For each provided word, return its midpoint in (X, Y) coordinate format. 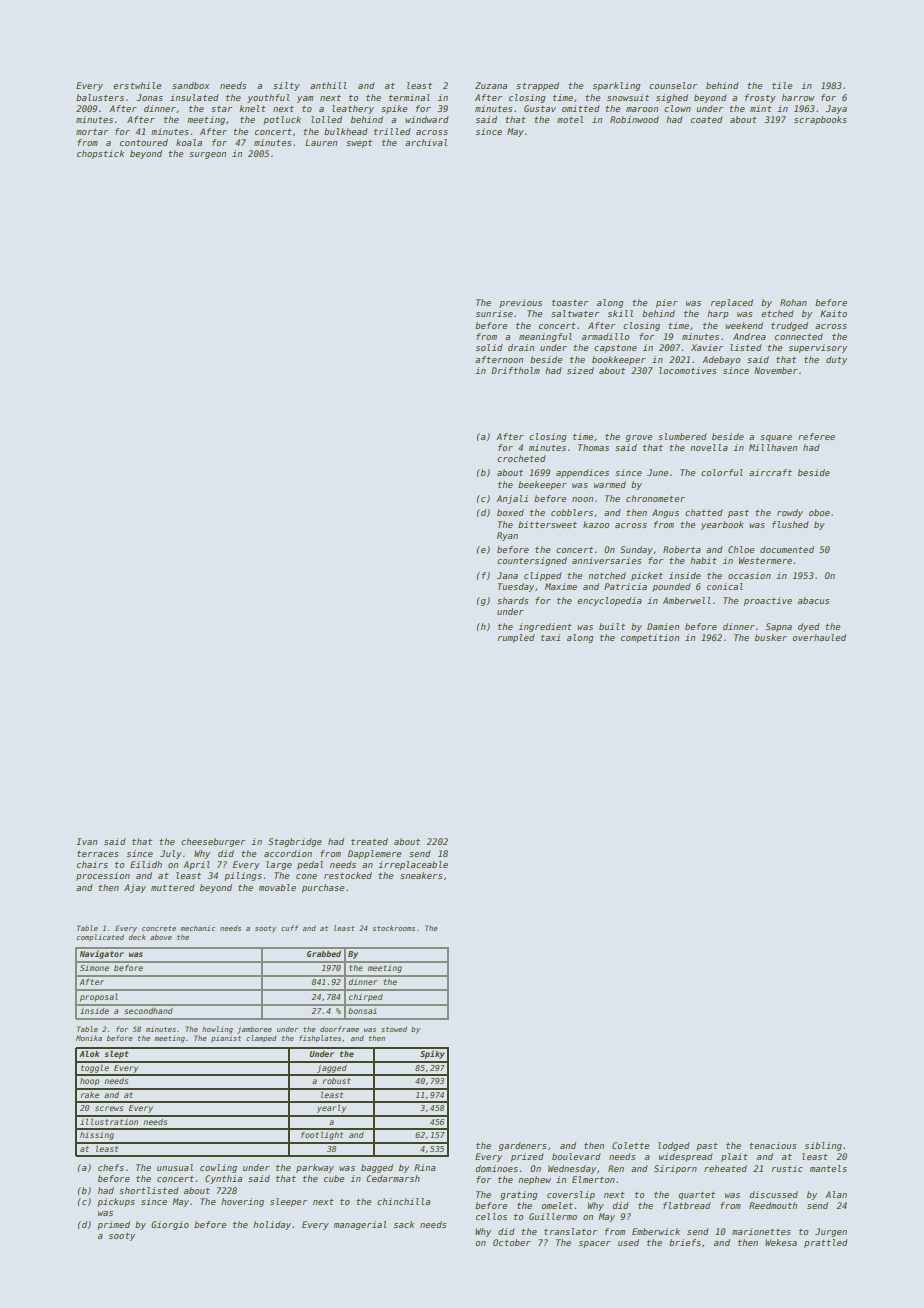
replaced (732, 303)
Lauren (321, 142)
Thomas (593, 447)
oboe (819, 512)
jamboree (254, 1030)
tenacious (772, 1145)
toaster (570, 303)
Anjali (512, 499)
